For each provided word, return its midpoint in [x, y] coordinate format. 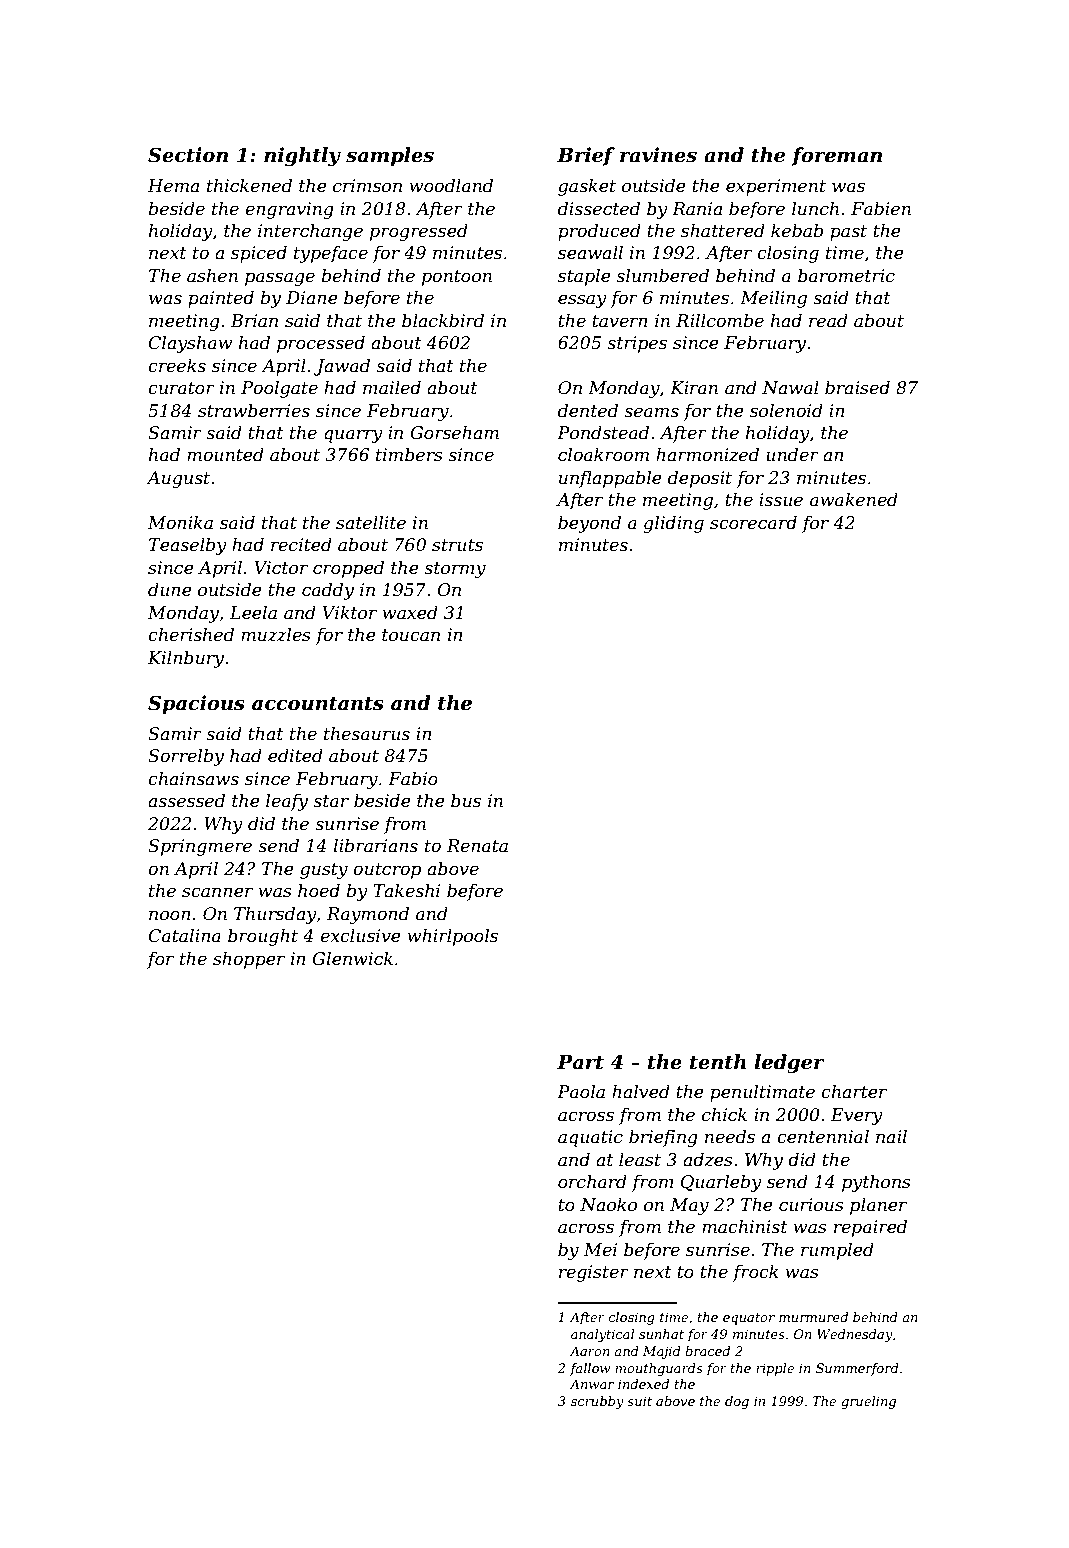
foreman [836, 156]
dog [737, 1402]
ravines [658, 155]
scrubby [597, 1402]
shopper [249, 960]
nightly [302, 157]
